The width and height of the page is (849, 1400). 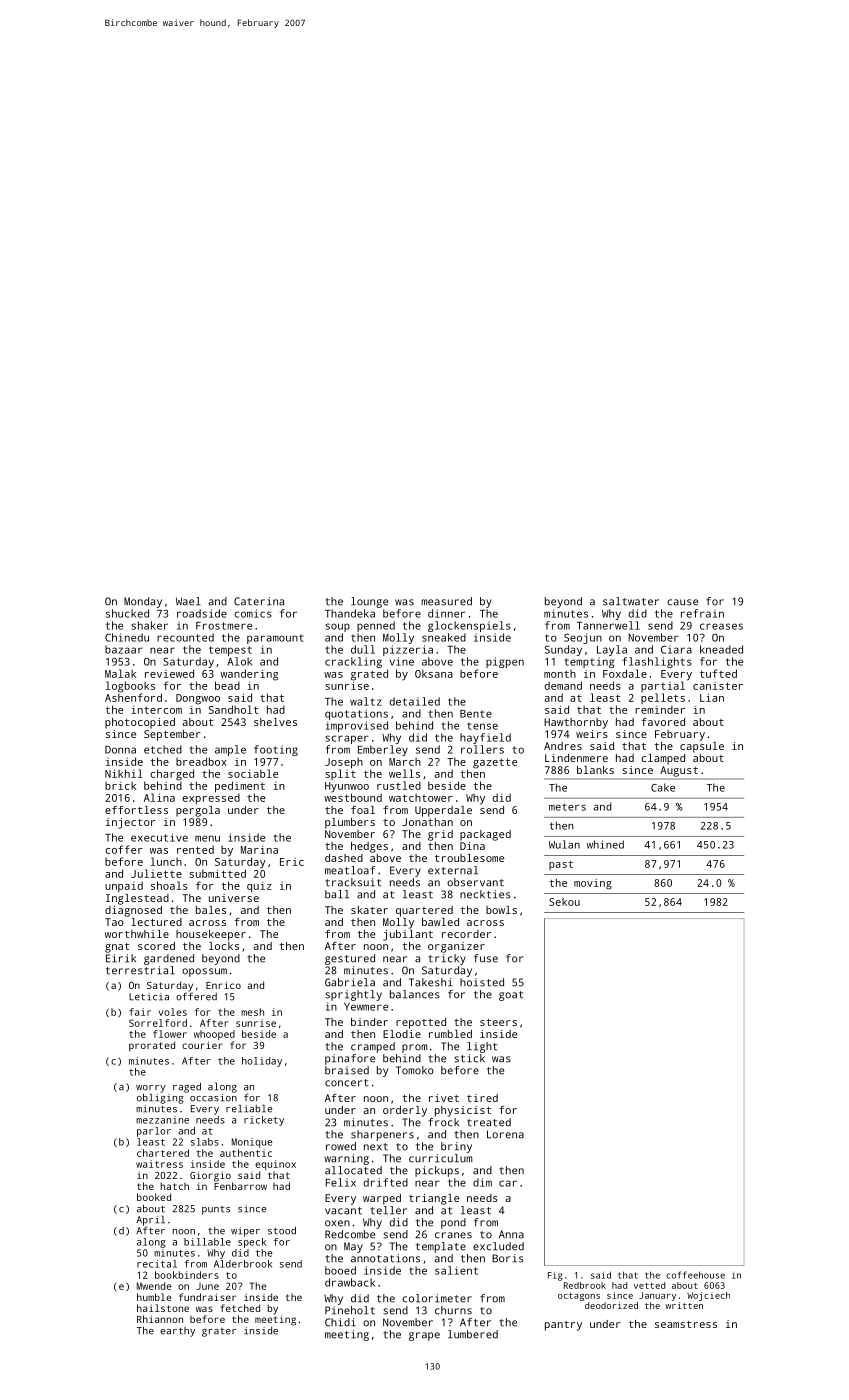 I want to click on Lorena, so click(x=505, y=1134).
